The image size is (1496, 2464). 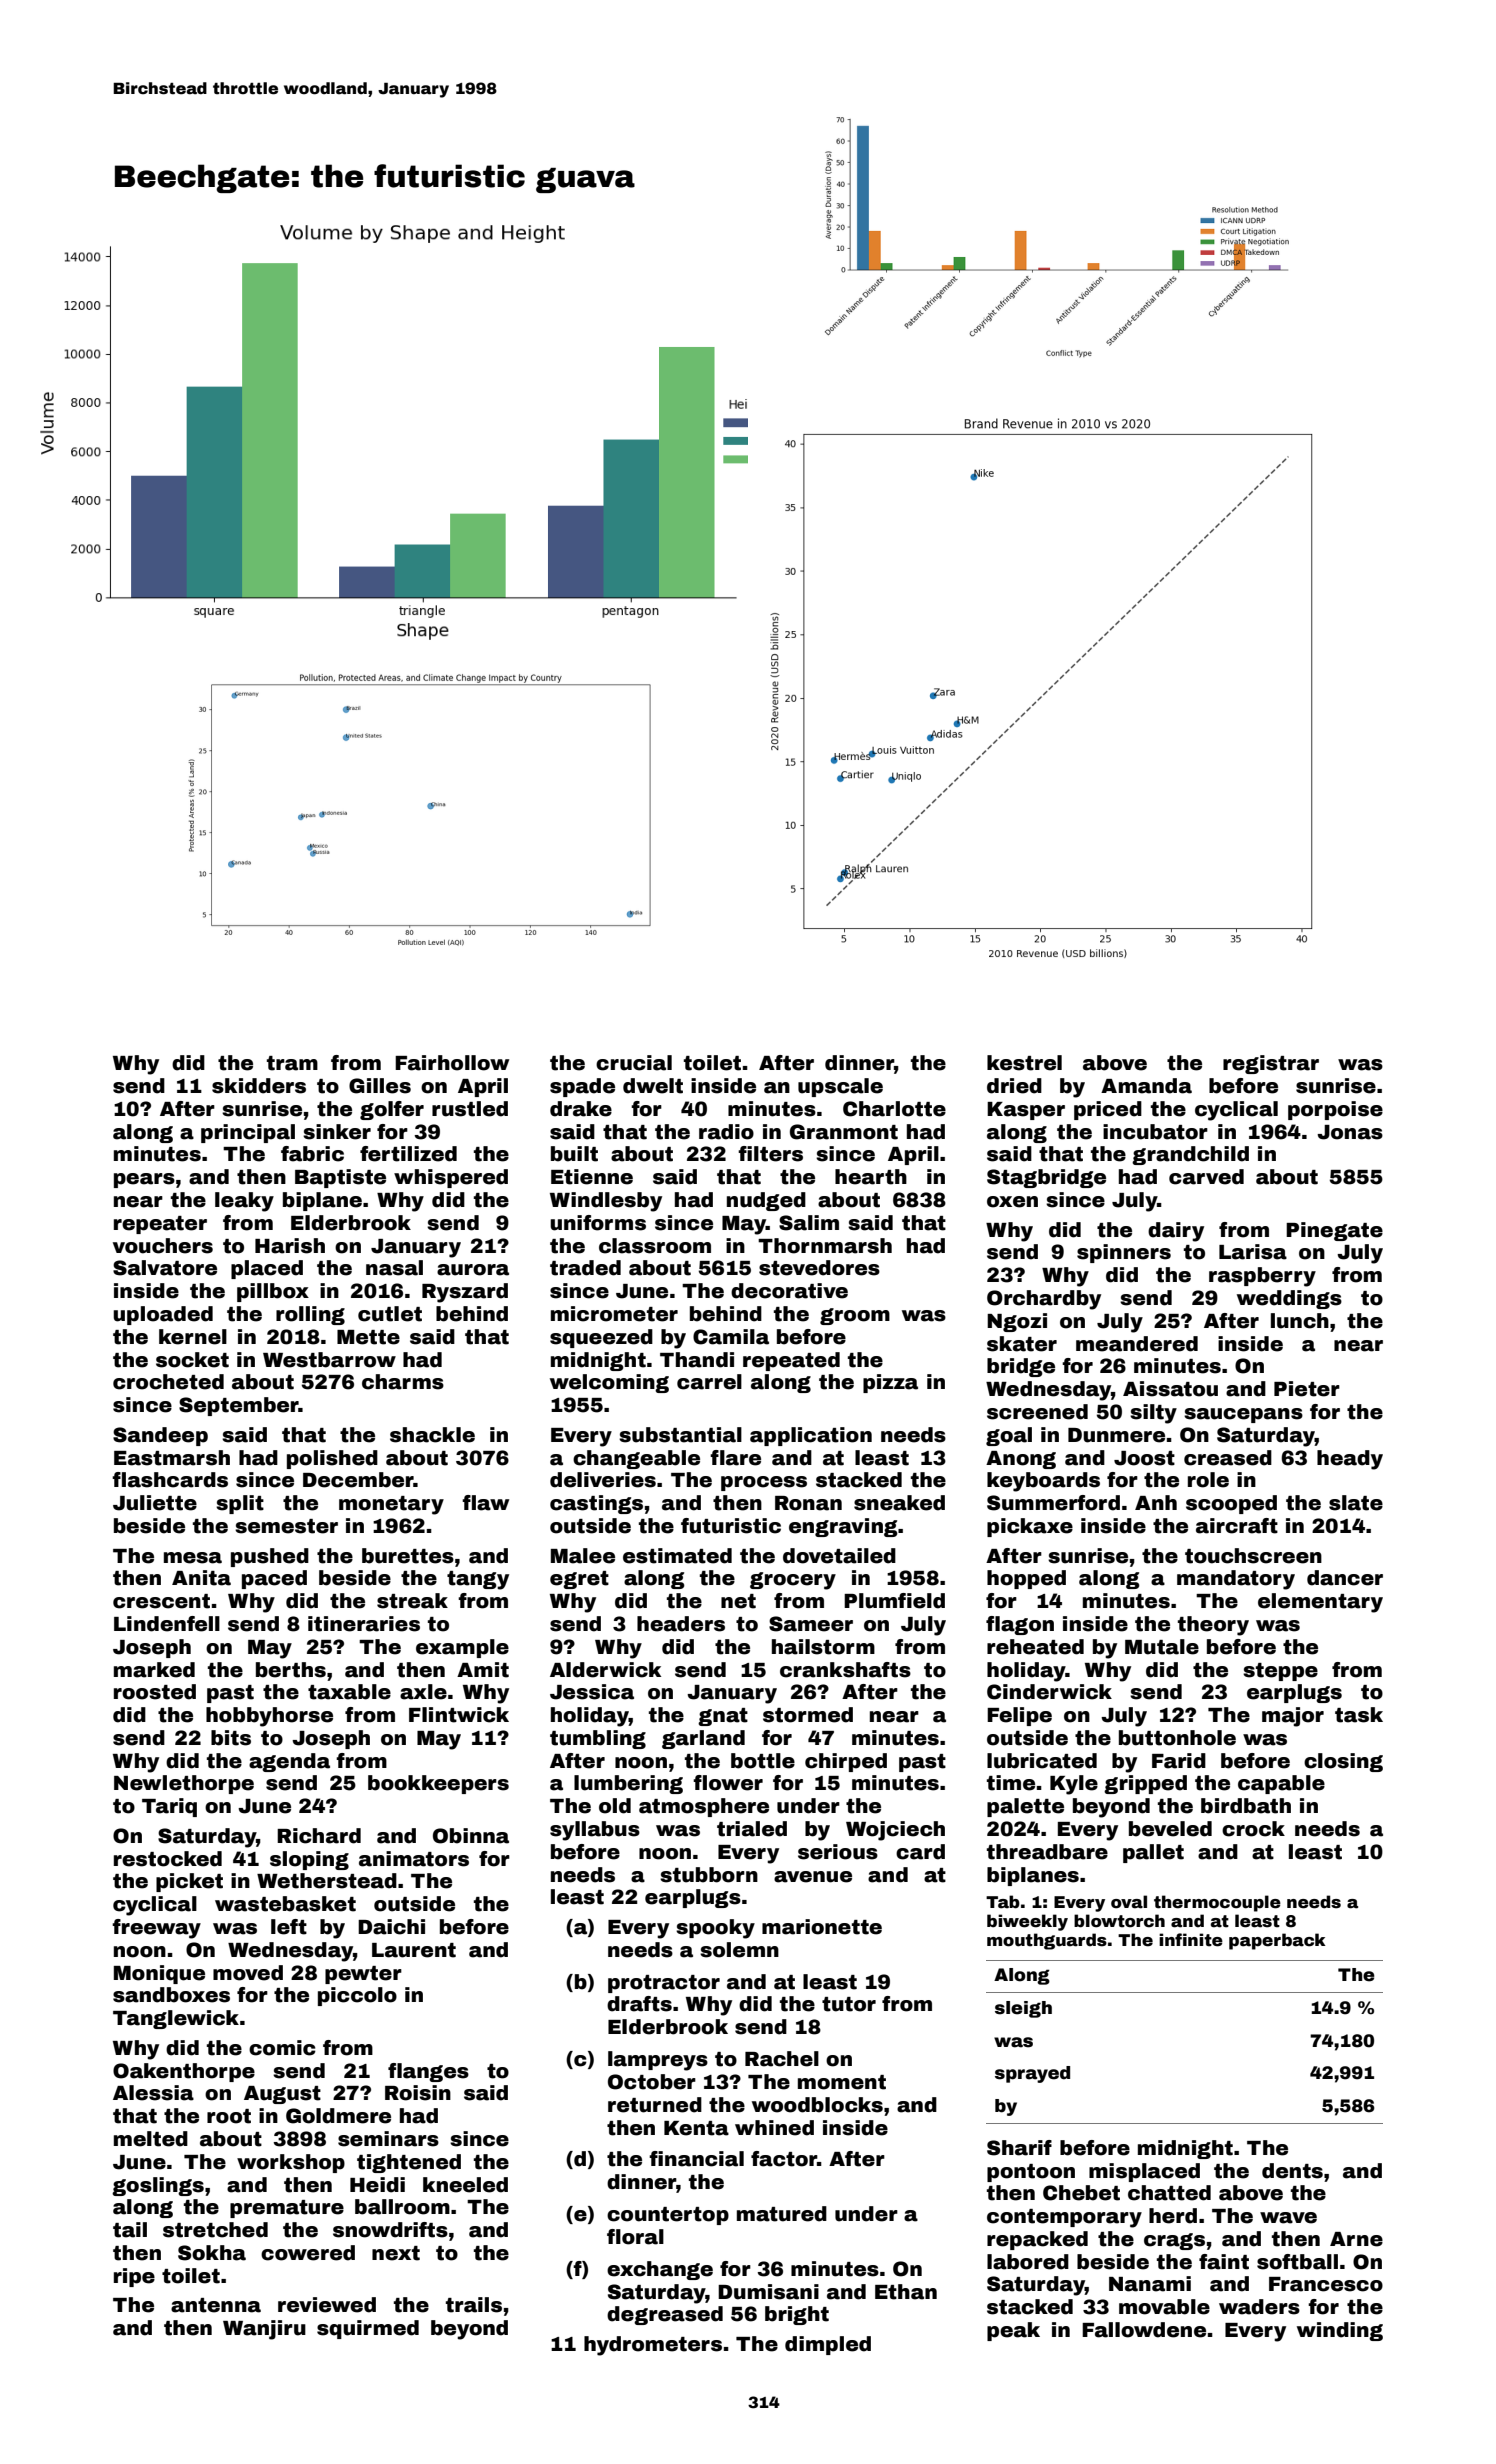 What do you see at coordinates (292, 1063) in the screenshot?
I see `tram` at bounding box center [292, 1063].
